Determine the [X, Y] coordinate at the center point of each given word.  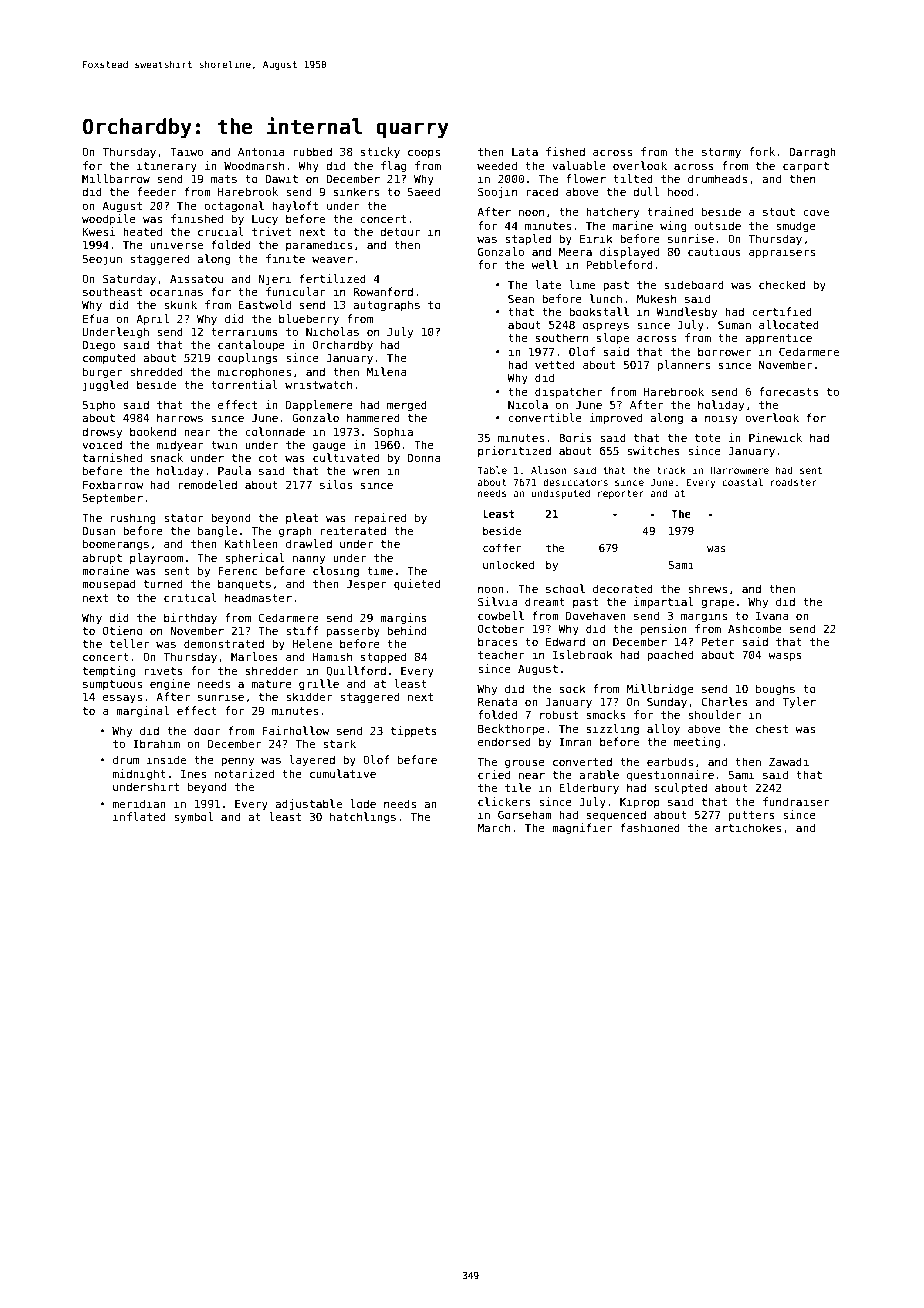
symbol [193, 818]
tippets [413, 731]
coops [424, 153]
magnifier [582, 829]
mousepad [108, 584]
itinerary [167, 166]
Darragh [812, 153]
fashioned [650, 827]
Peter [718, 641]
